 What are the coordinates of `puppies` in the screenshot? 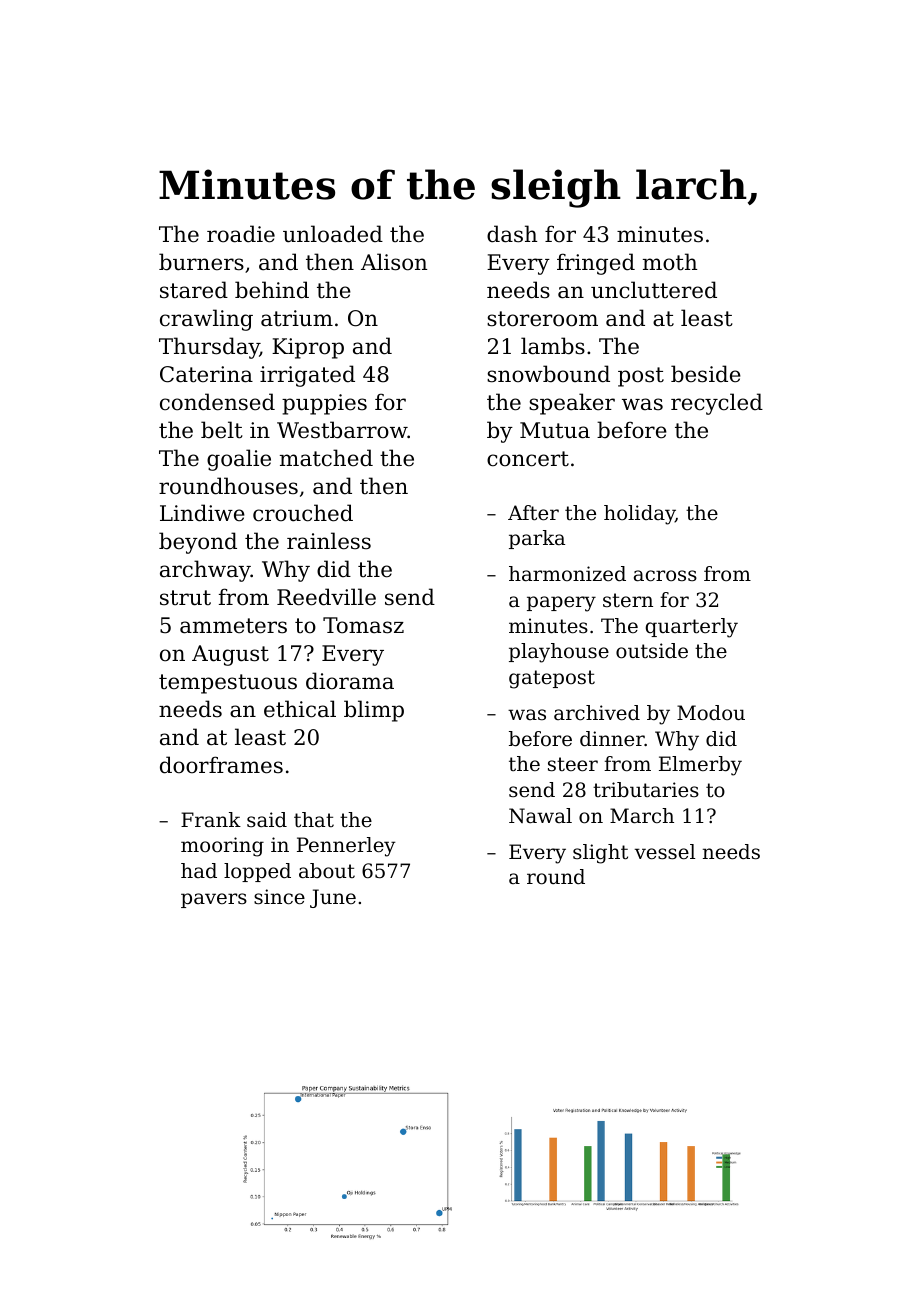 It's located at (324, 404).
